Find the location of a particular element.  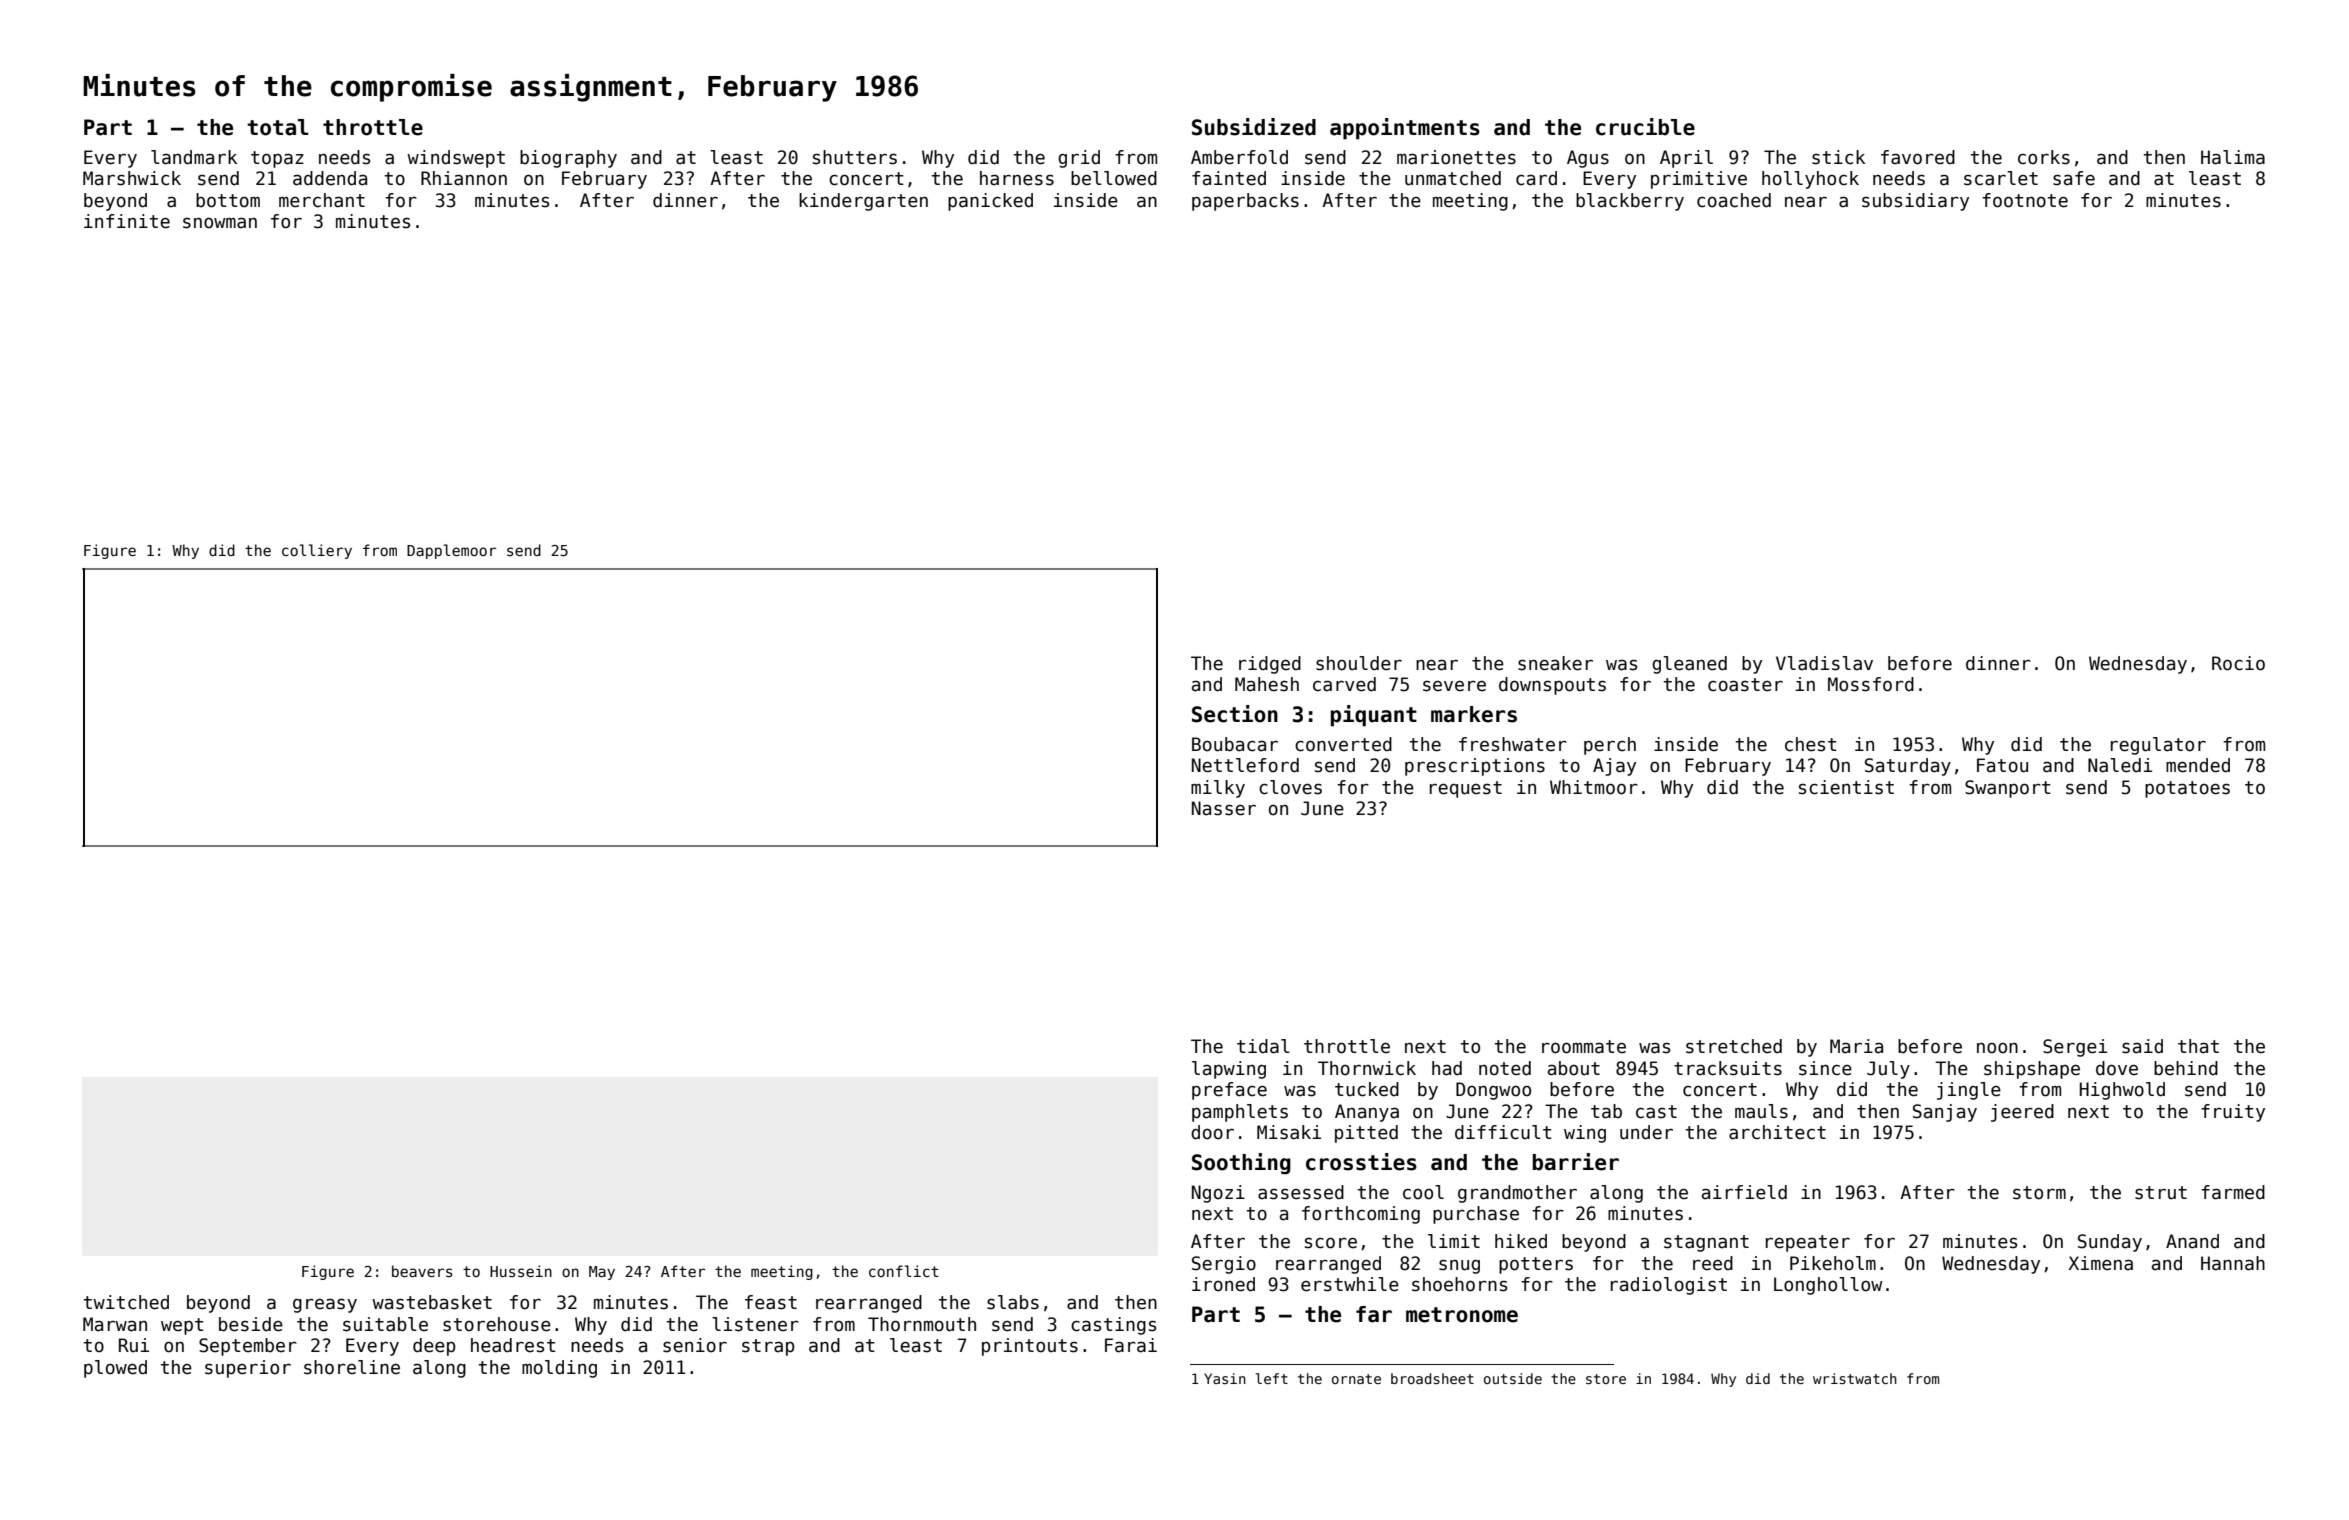

farmed is located at coordinates (2233, 1192).
